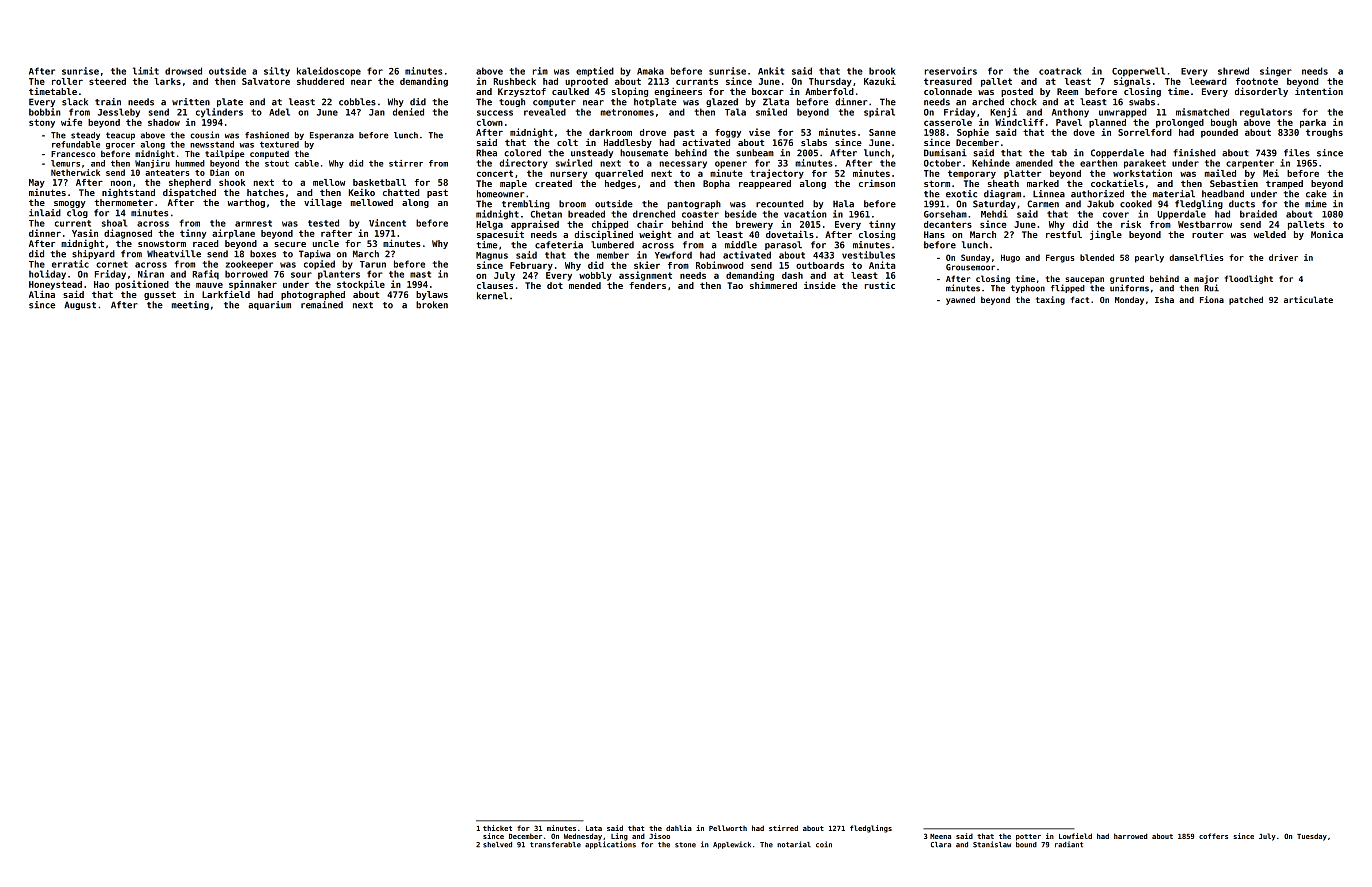 The image size is (1372, 887). Describe the element at coordinates (492, 296) in the screenshot. I see `kernel` at that location.
